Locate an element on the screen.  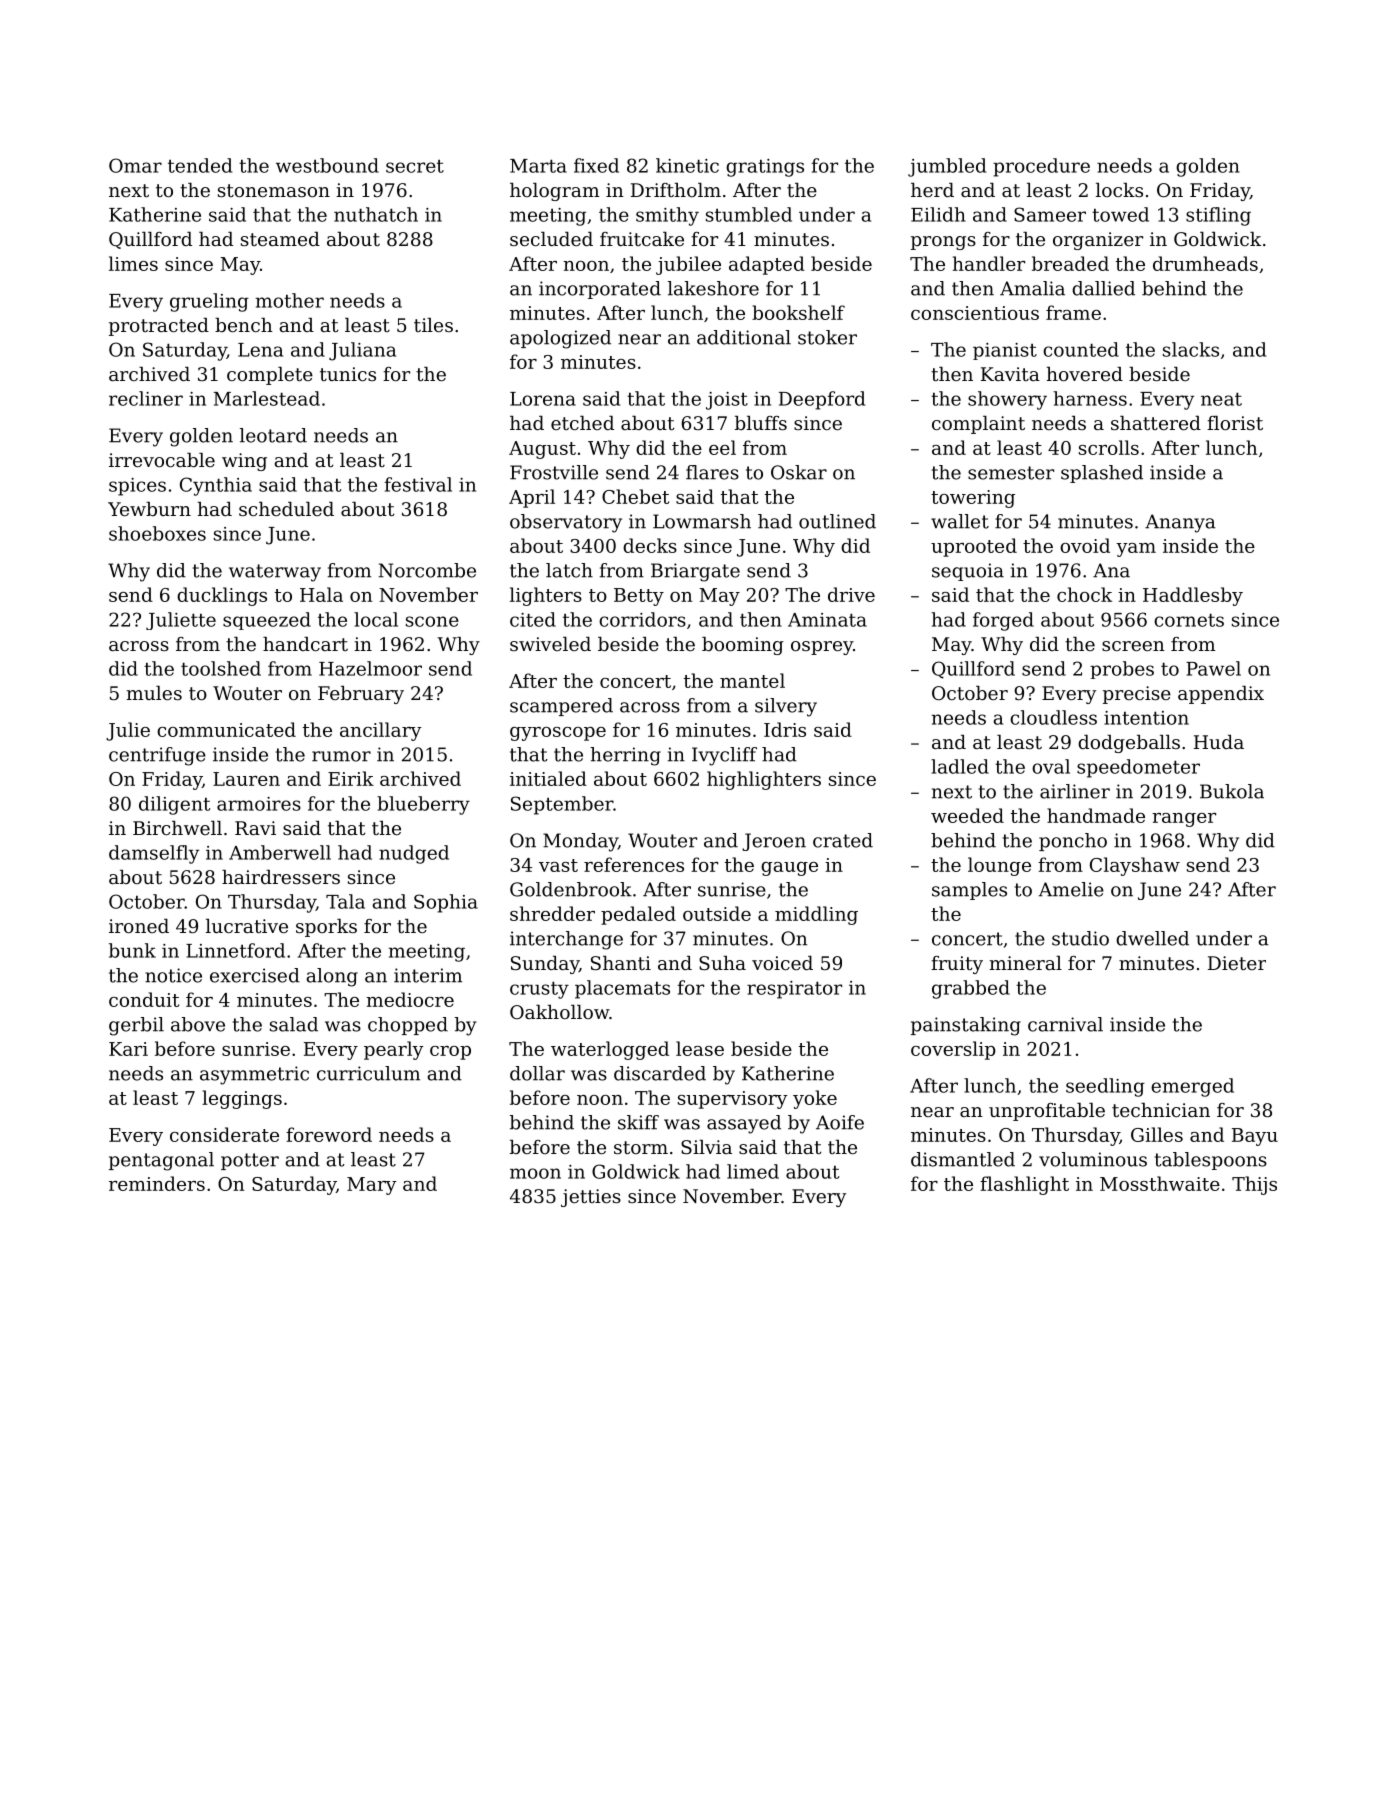
dollar is located at coordinates (537, 1073).
